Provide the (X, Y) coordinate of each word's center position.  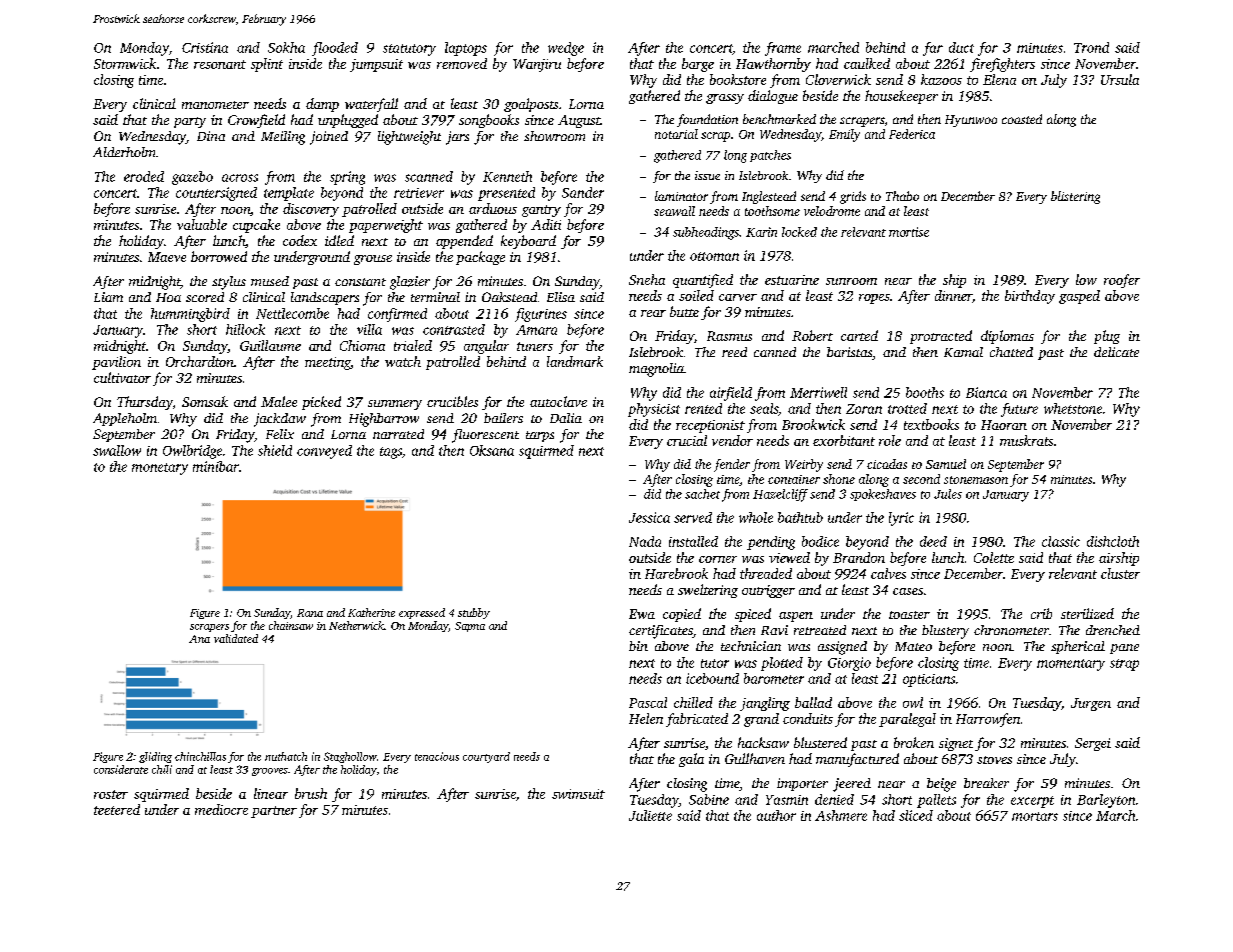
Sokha (286, 47)
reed (734, 352)
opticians (929, 680)
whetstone (1073, 408)
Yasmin (787, 800)
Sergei (1093, 744)
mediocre (221, 809)
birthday (1030, 297)
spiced (753, 615)
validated (236, 638)
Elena (999, 79)
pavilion (116, 363)
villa (369, 329)
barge (698, 65)
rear (653, 313)
